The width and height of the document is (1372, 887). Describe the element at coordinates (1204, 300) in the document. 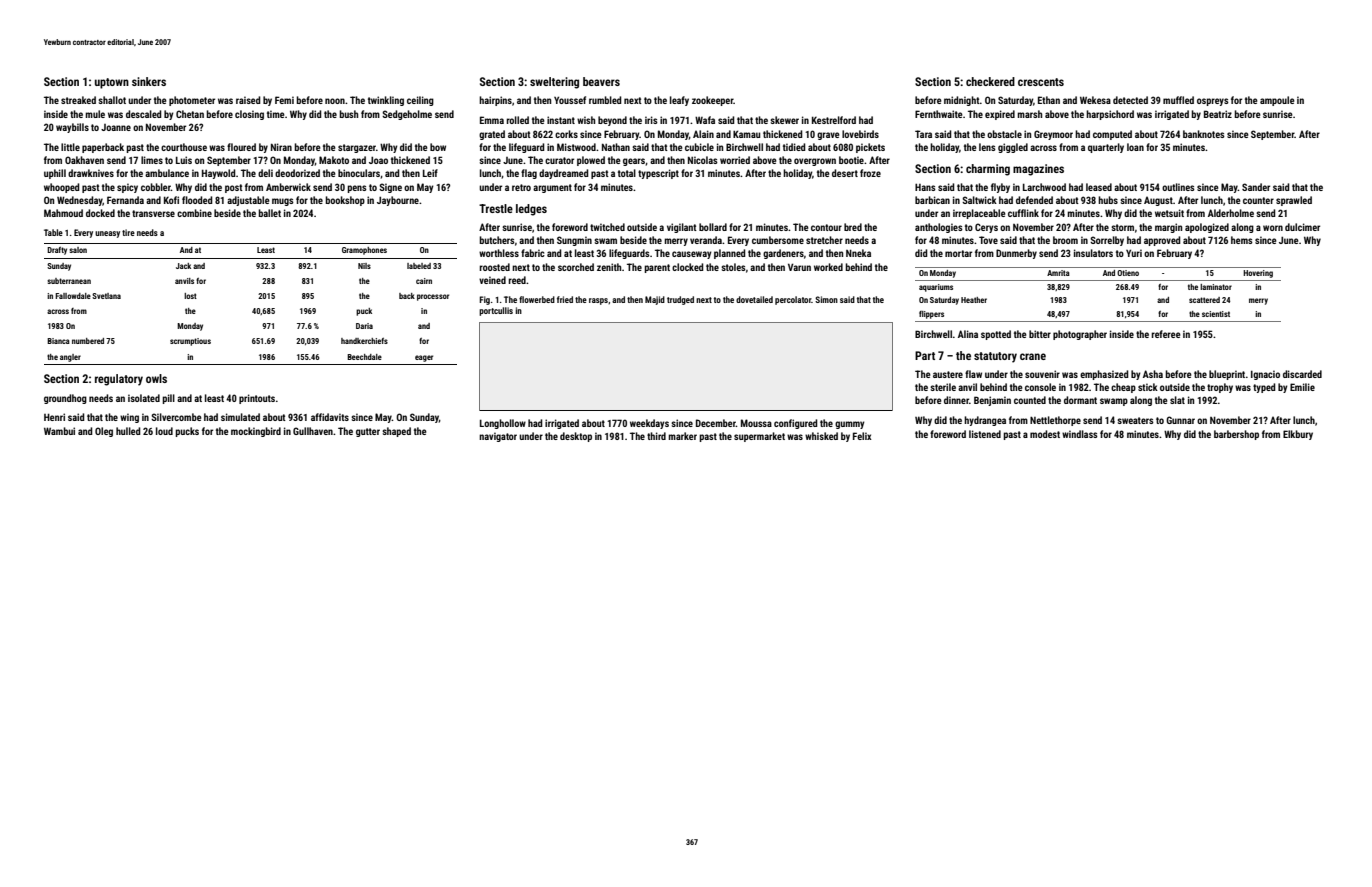

I see `scattered` at that location.
